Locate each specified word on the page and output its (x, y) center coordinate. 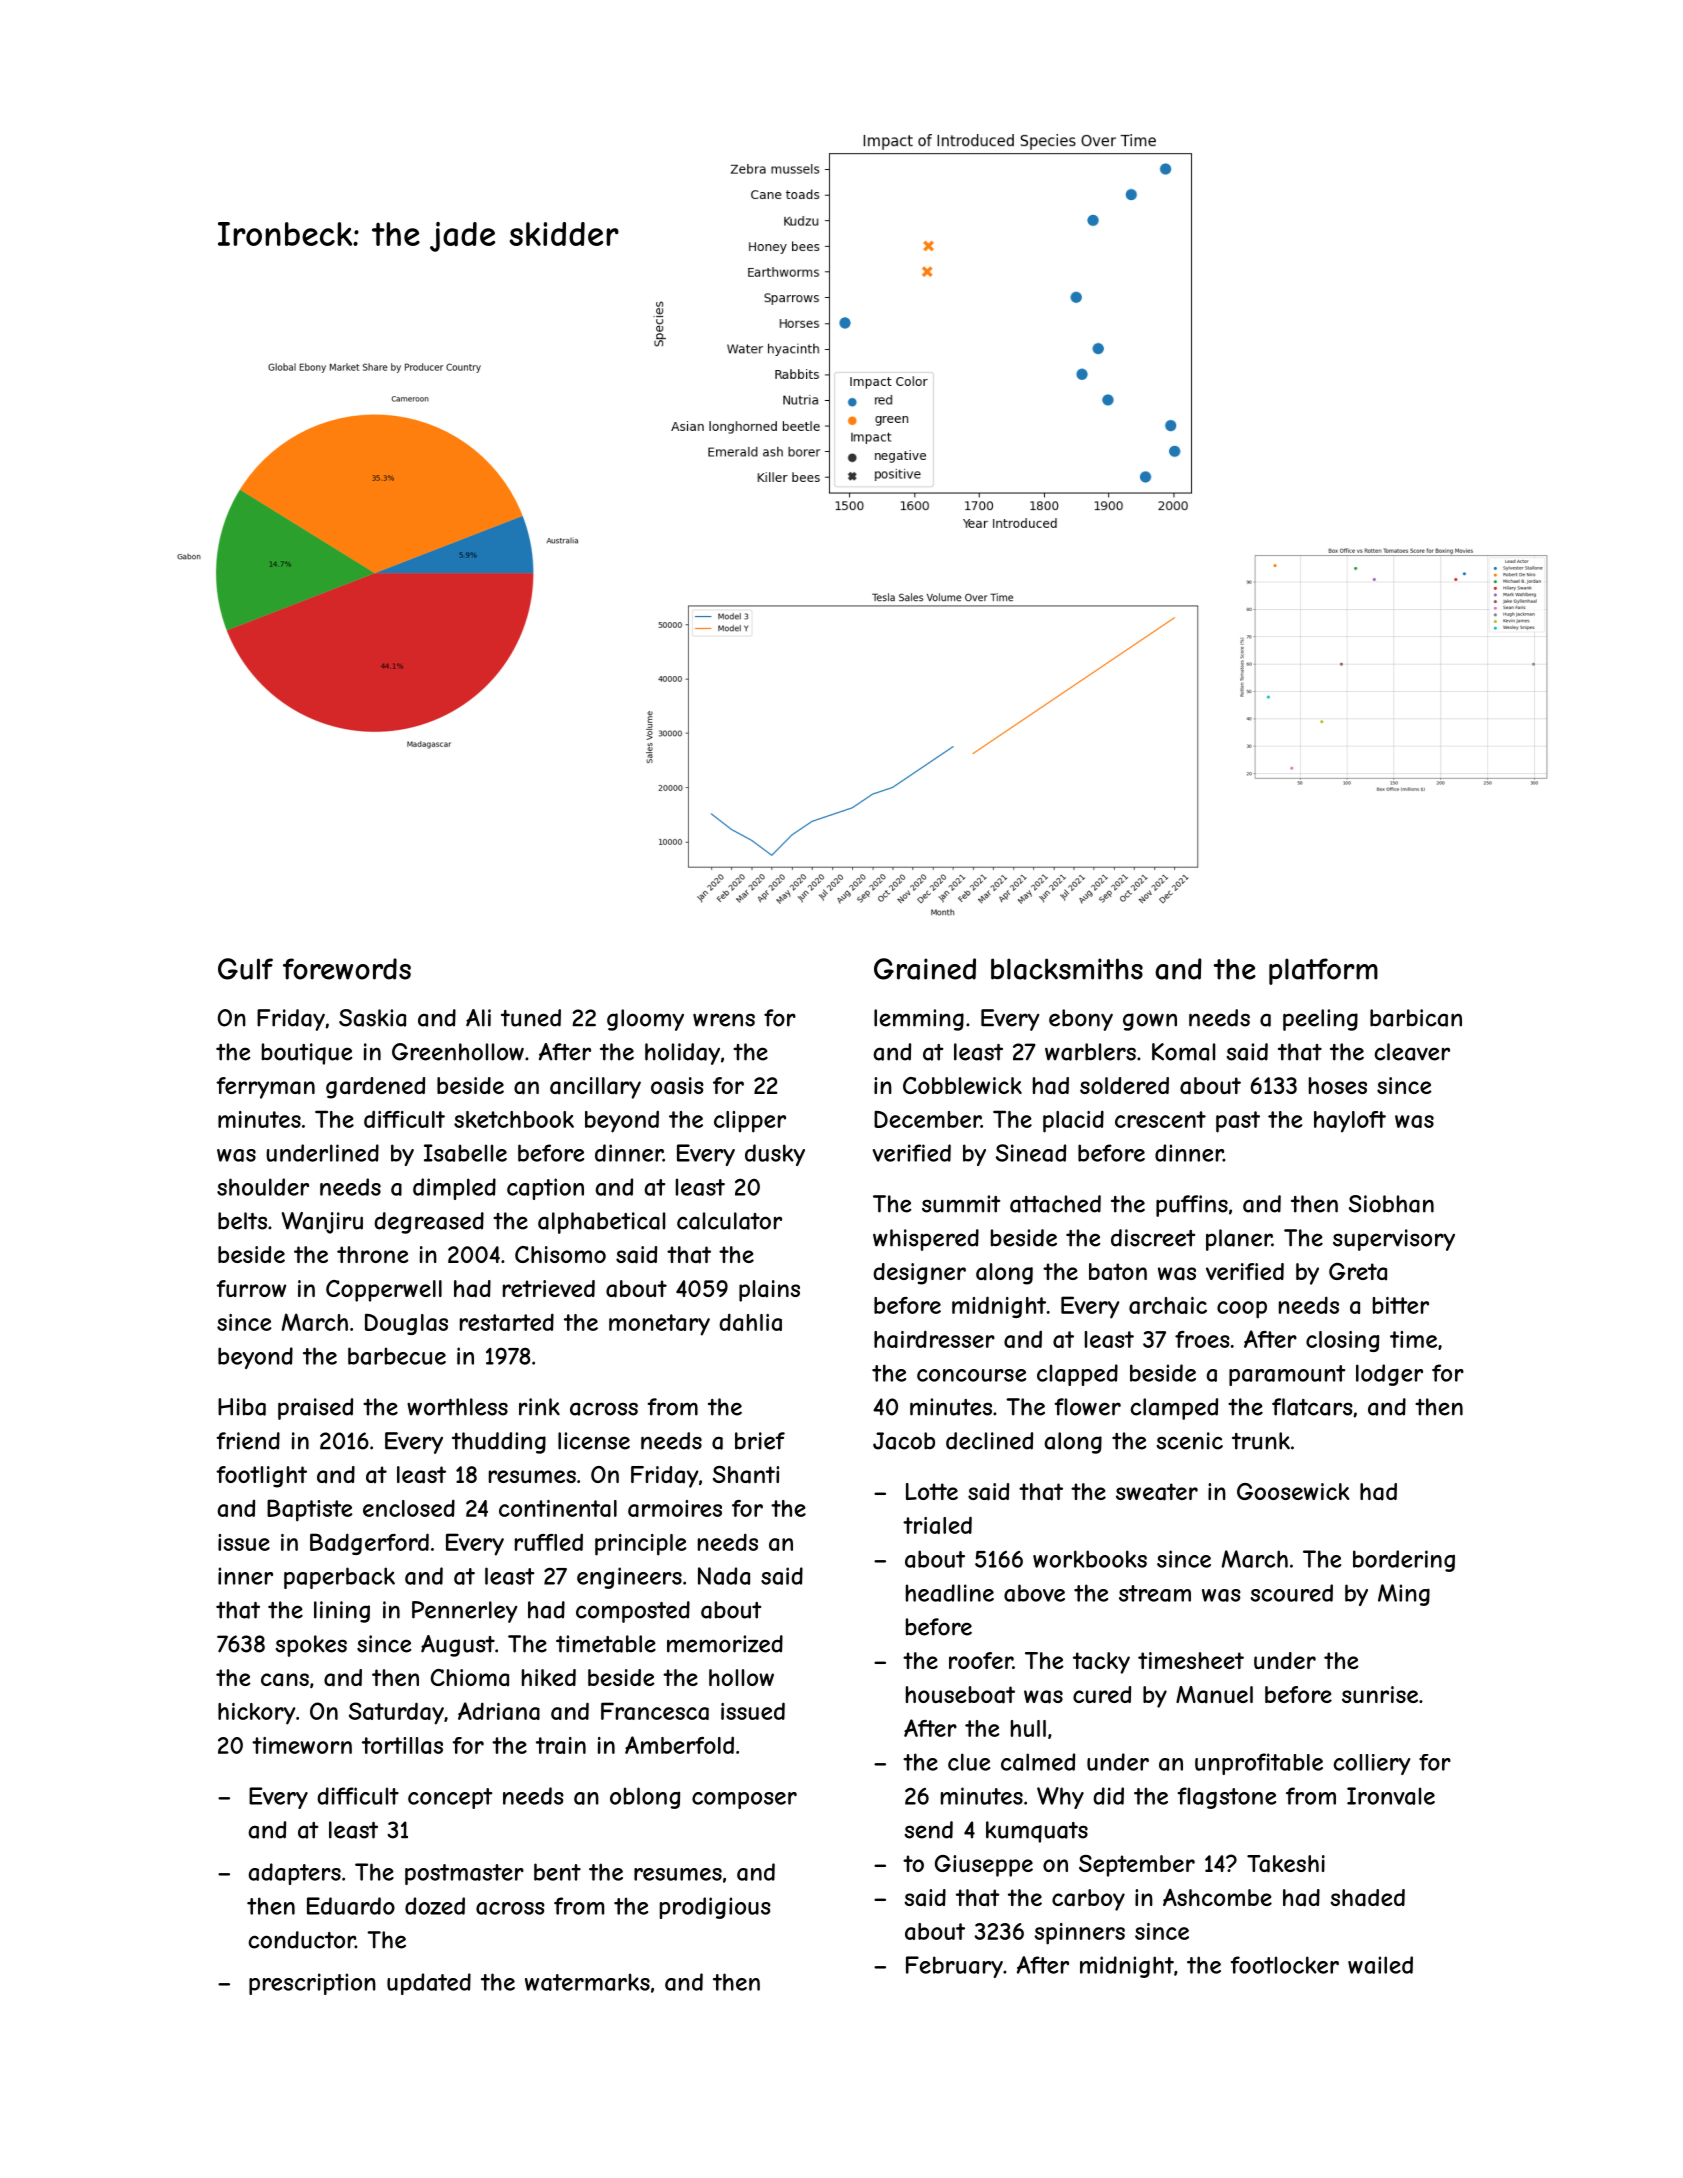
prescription (312, 1984)
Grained (925, 969)
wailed (1380, 1965)
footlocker (1285, 1965)
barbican (1416, 1018)
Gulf (245, 969)
